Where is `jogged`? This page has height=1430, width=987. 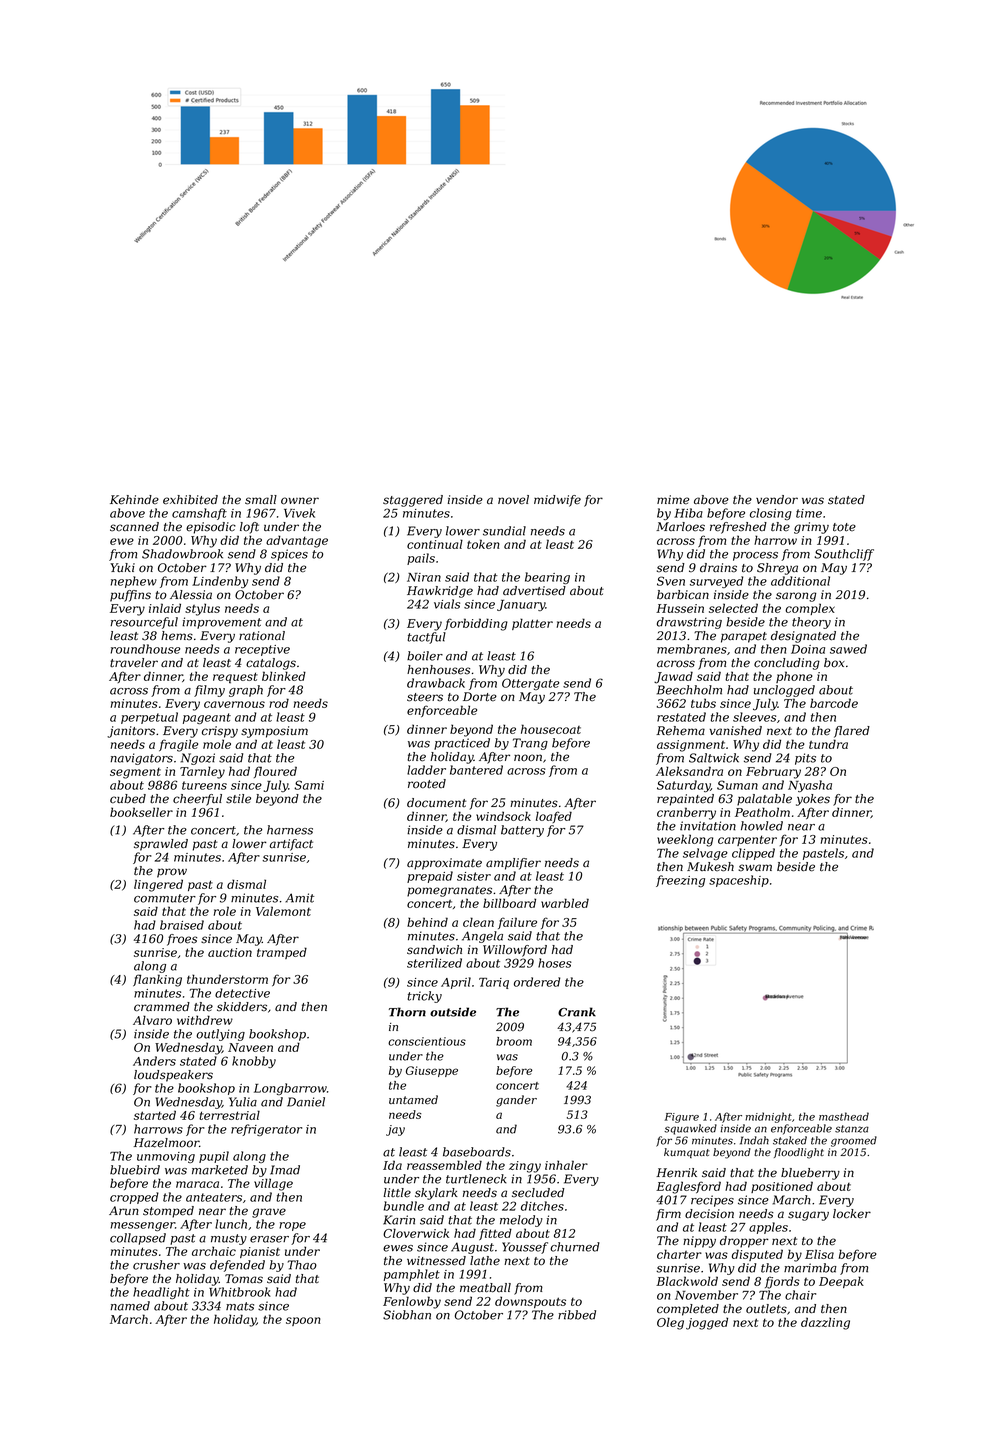
jogged is located at coordinates (707, 1323).
